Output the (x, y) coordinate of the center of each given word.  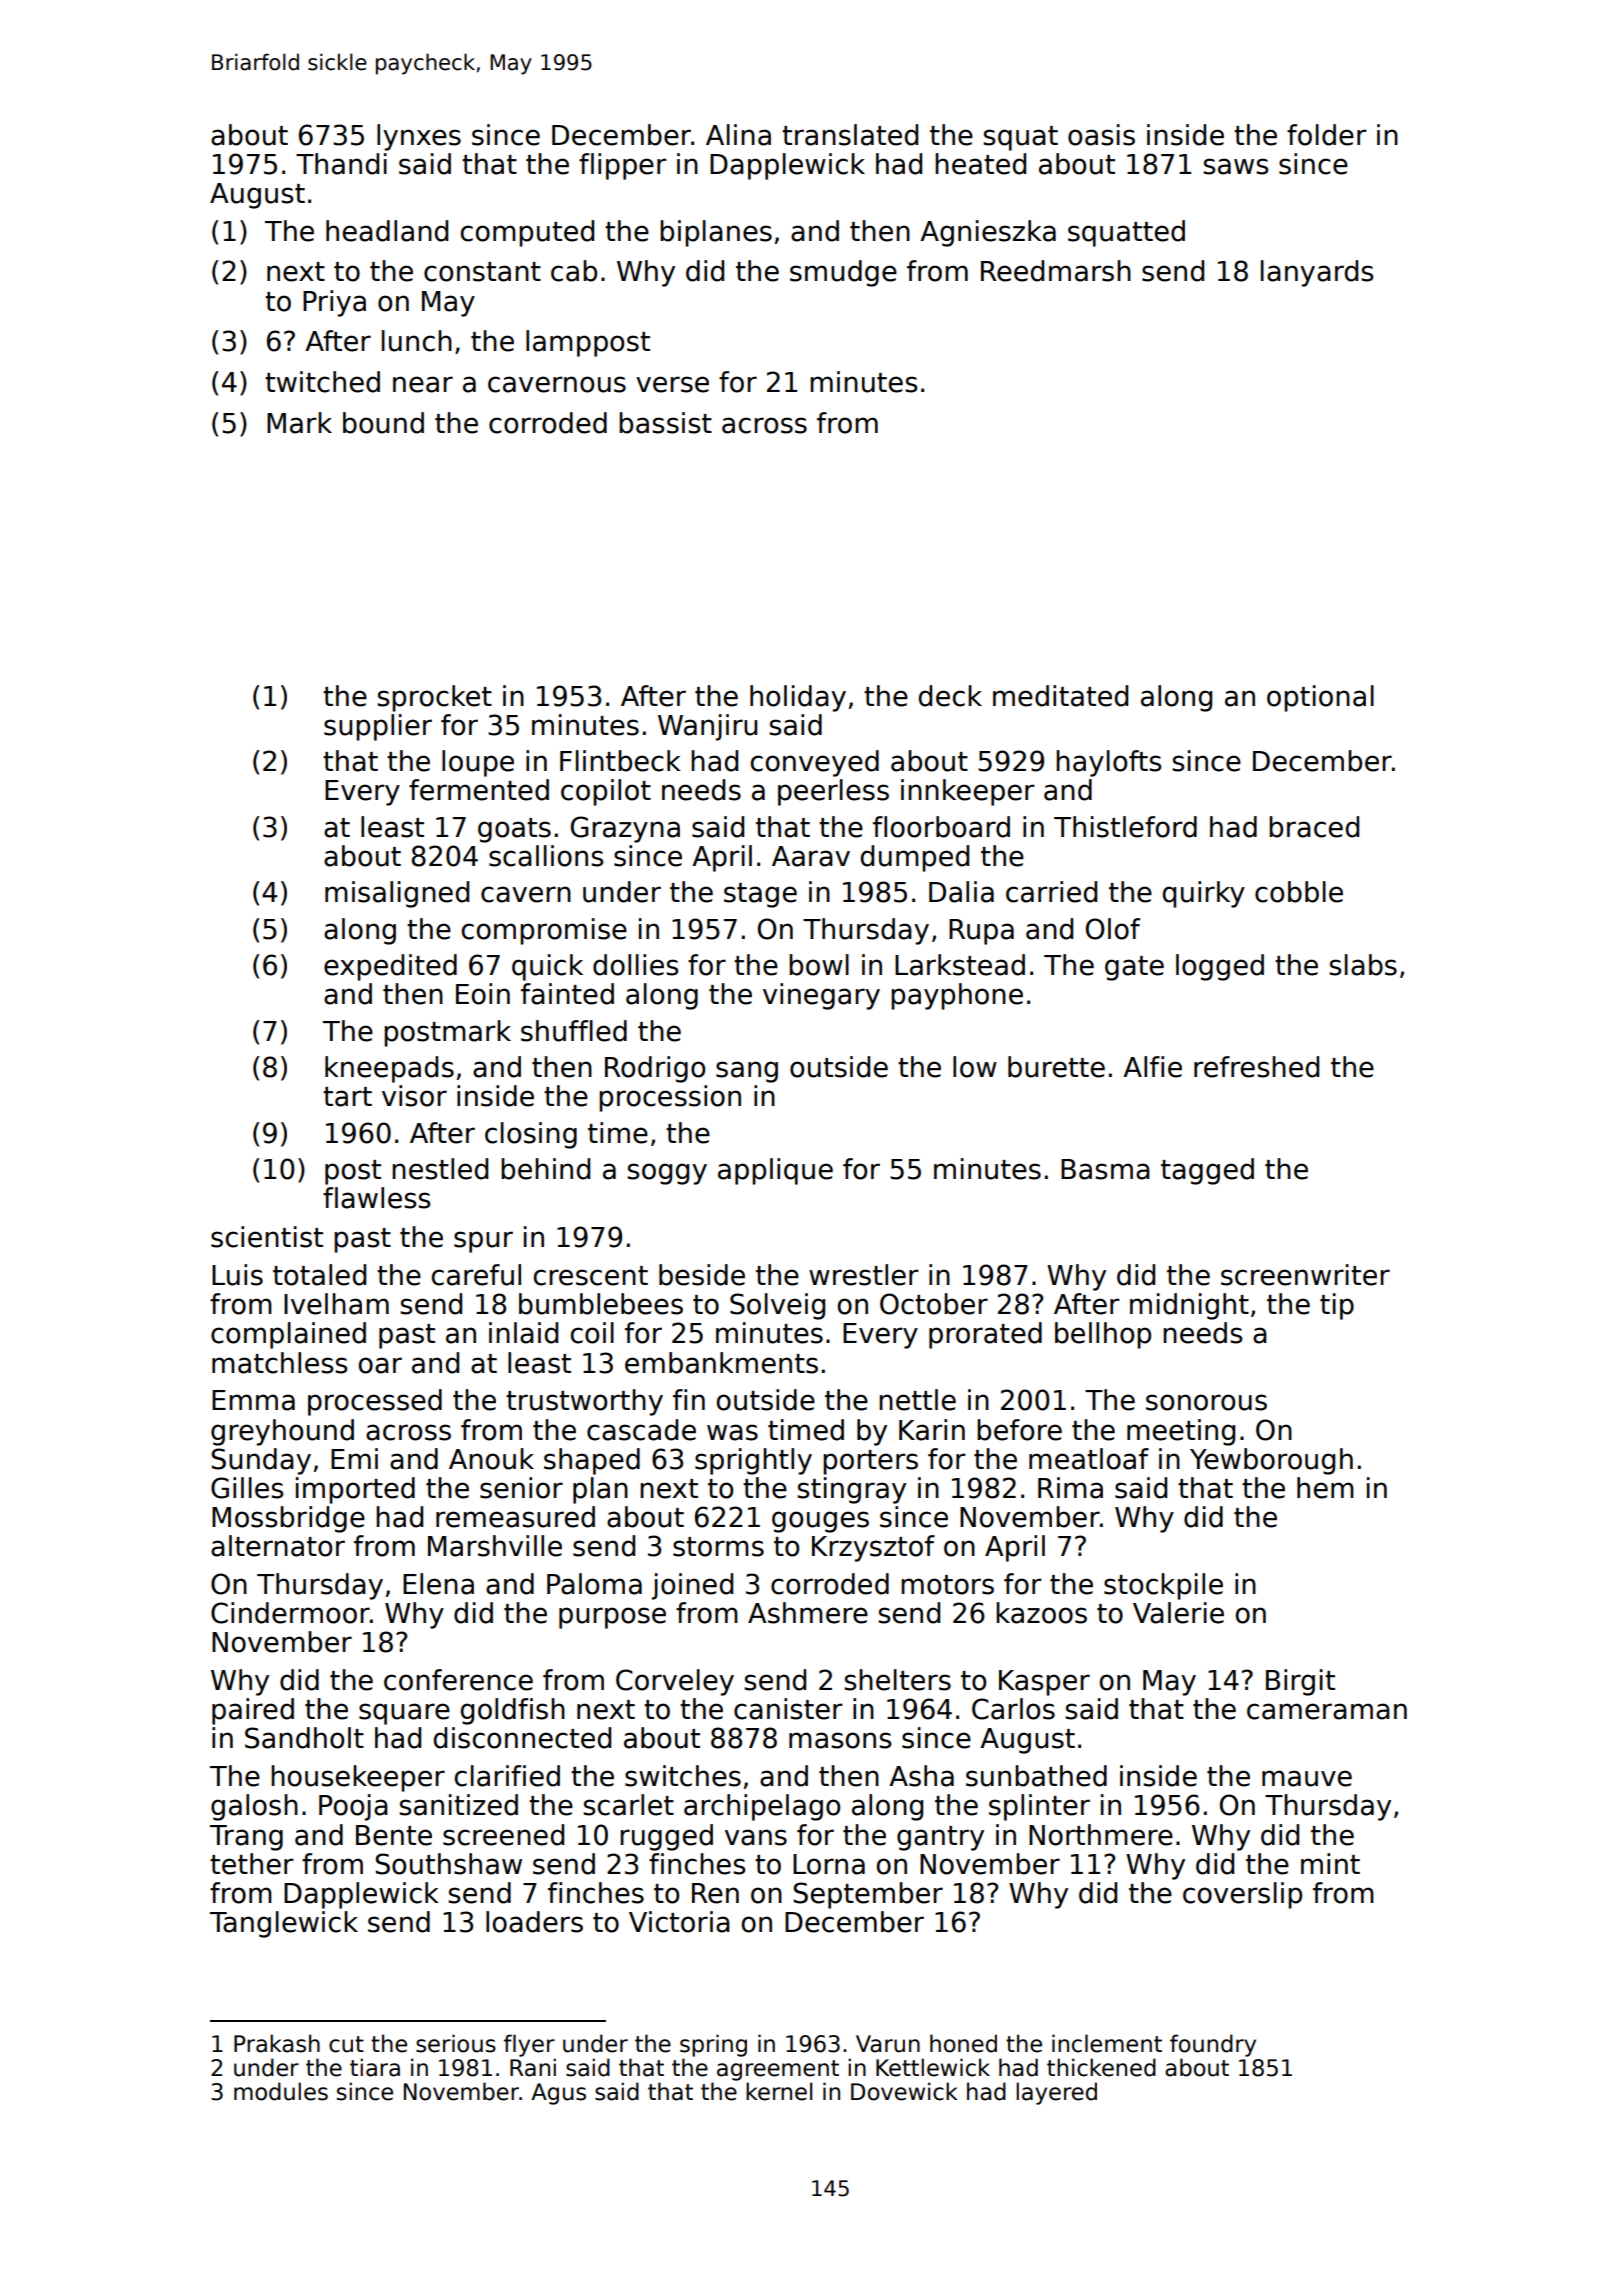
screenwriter (1305, 1275)
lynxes (419, 137)
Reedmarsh (1056, 271)
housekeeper (358, 1778)
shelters (897, 1680)
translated (850, 135)
